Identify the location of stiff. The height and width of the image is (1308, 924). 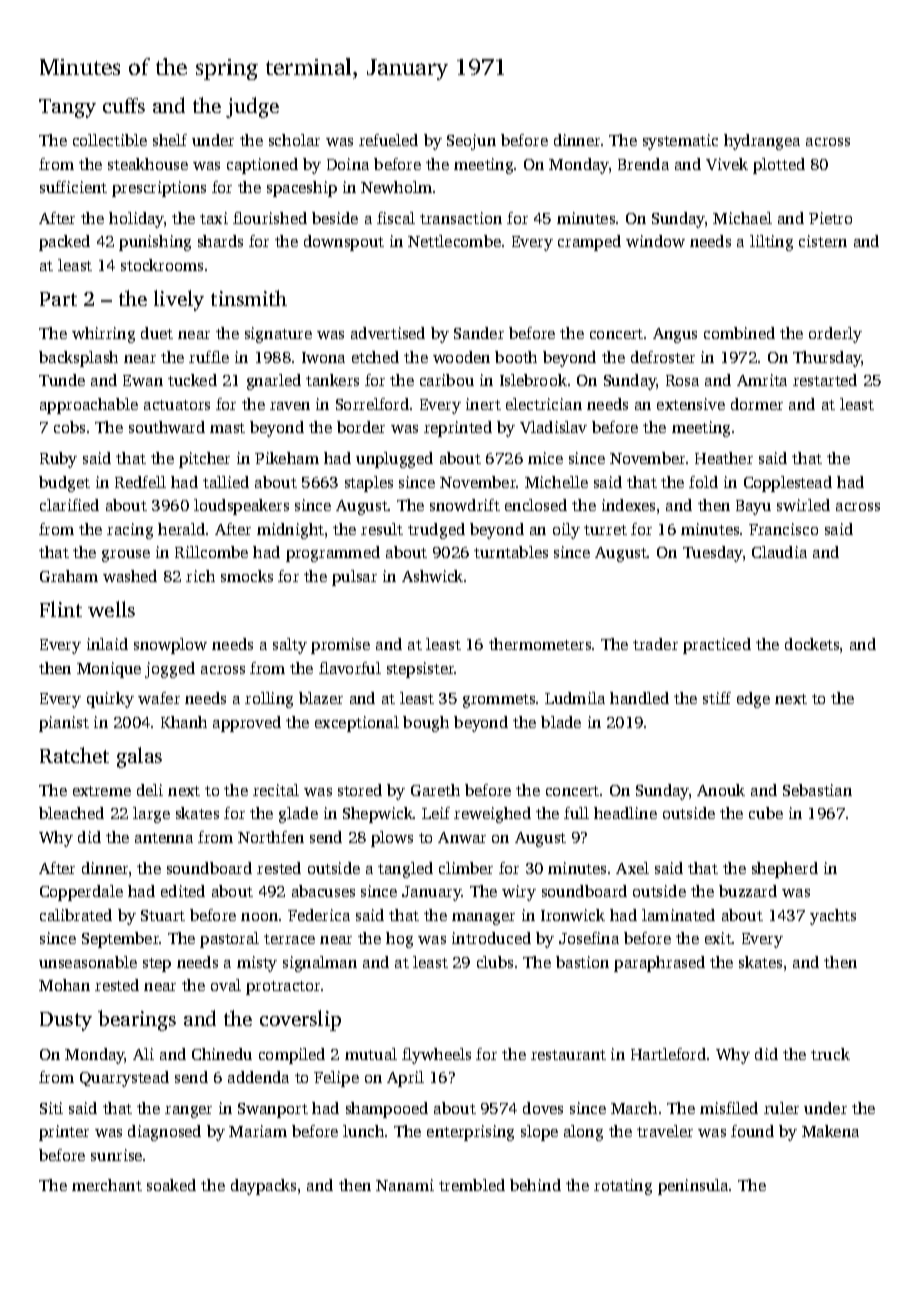
(717, 698).
